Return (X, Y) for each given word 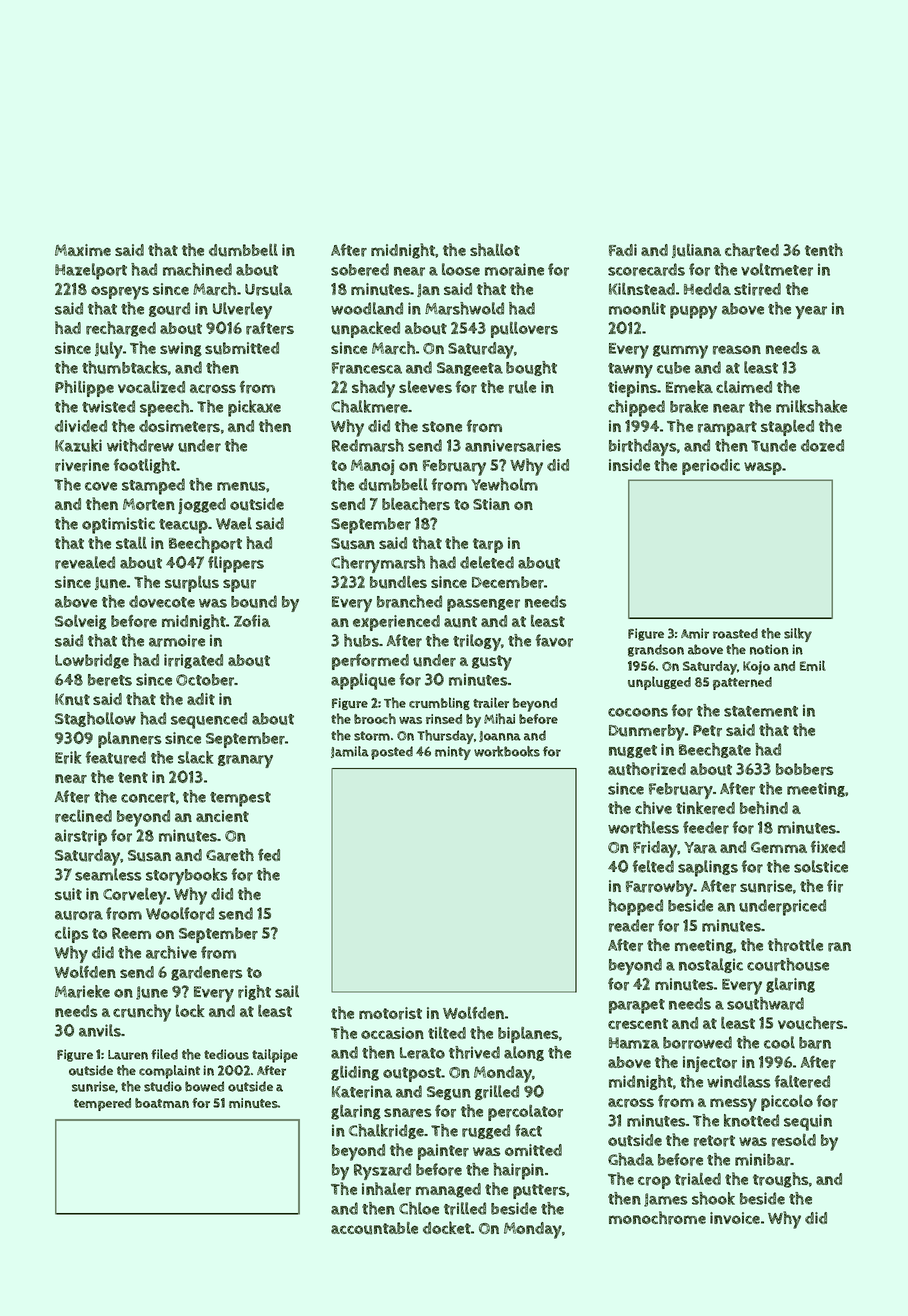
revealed (85, 562)
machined (197, 269)
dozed (822, 445)
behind (764, 807)
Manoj (373, 467)
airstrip (81, 837)
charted (752, 250)
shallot (495, 249)
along (524, 1053)
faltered (802, 1081)
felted (653, 866)
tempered (102, 1104)
